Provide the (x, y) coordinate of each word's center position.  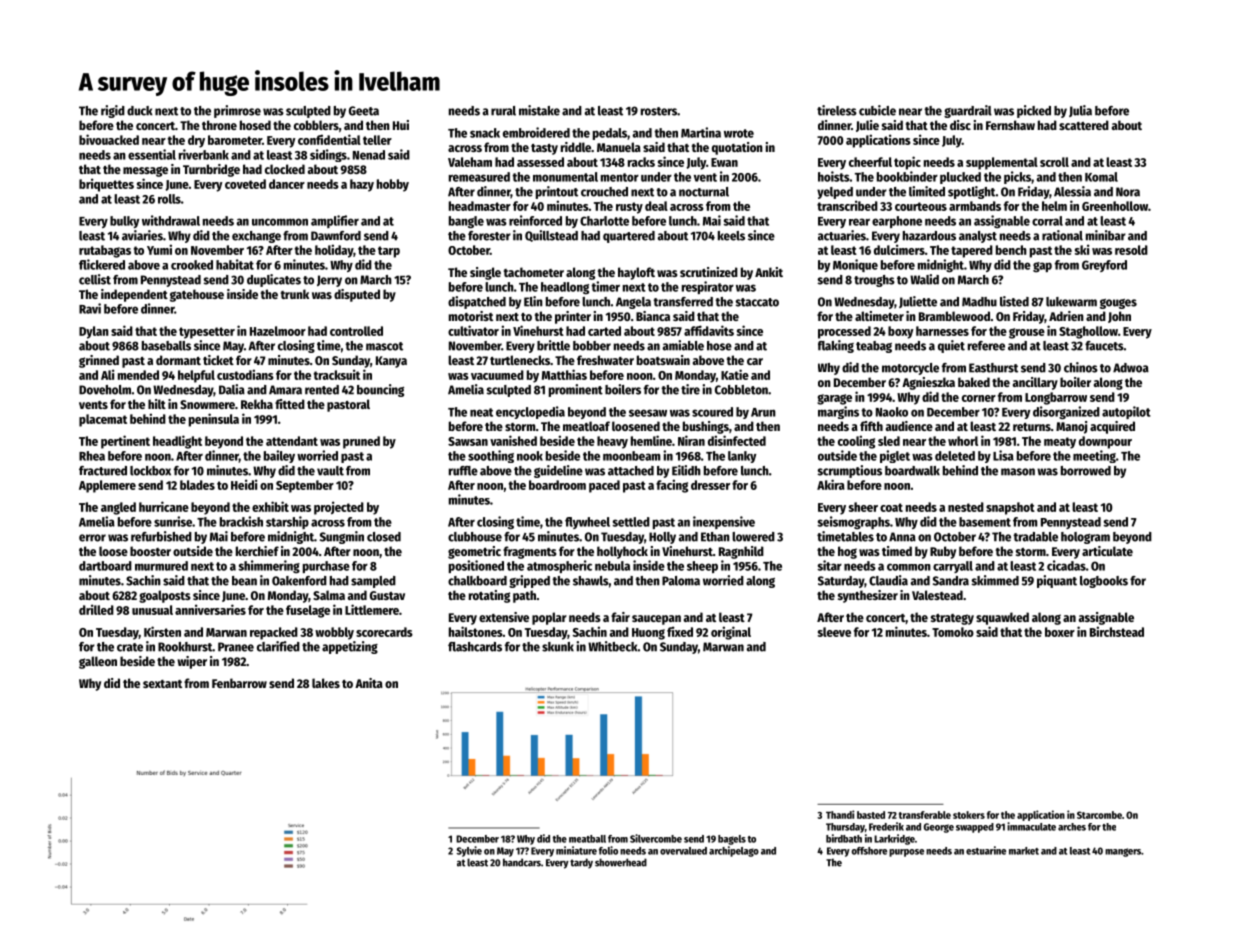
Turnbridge (211, 170)
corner (979, 398)
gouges (1118, 304)
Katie (735, 374)
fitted (290, 404)
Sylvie (469, 851)
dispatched (477, 302)
